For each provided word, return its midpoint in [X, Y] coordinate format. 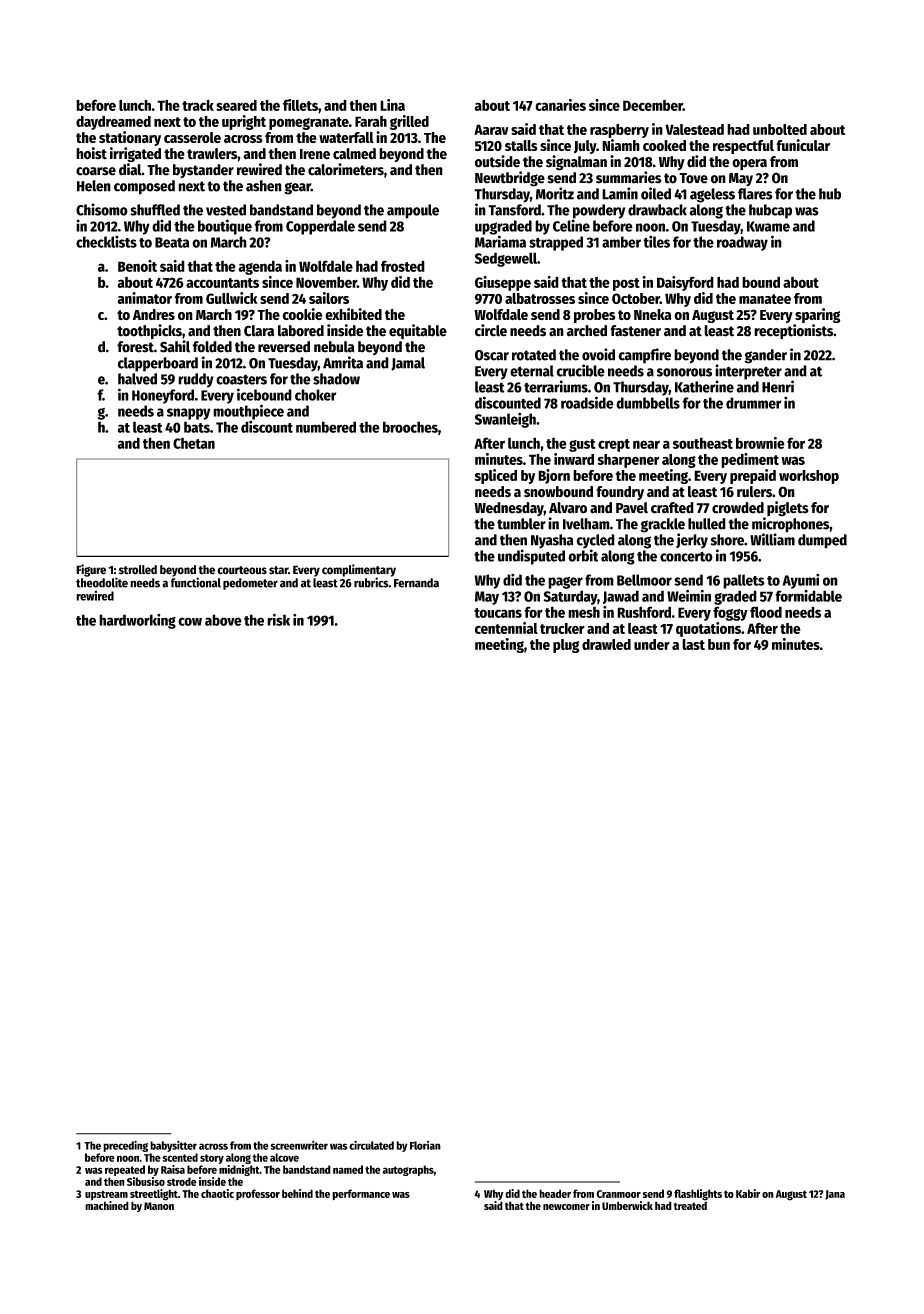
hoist [91, 153]
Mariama [500, 241]
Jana [835, 1195]
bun [719, 644]
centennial [506, 628]
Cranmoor [618, 1194]
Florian [425, 1145]
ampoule [413, 211]
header [555, 1193]
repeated [125, 1170]
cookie [302, 314]
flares [755, 194]
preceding [125, 1146]
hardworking [137, 621]
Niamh [621, 145]
